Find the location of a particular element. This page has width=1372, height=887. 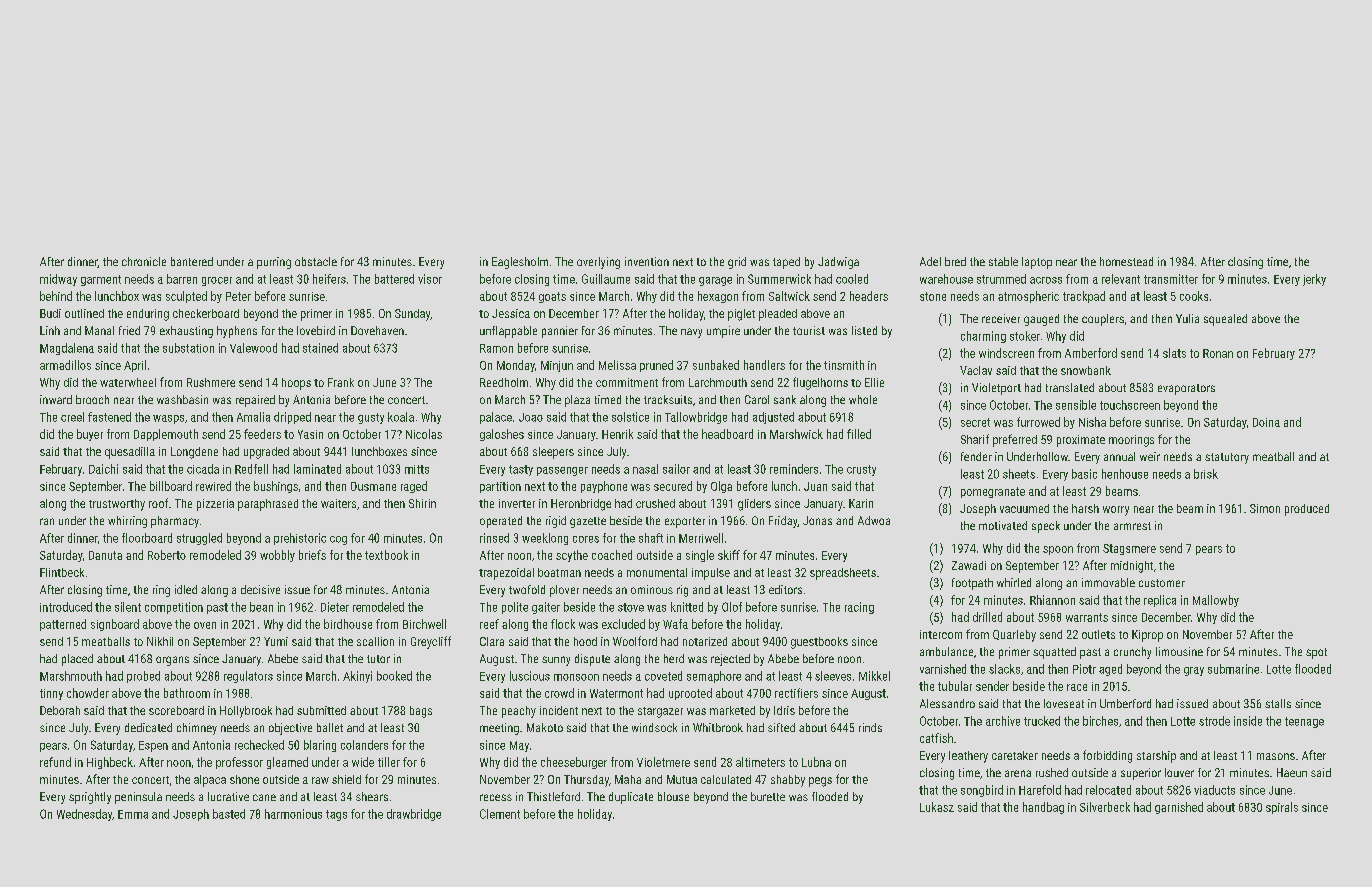

Reedholm is located at coordinates (504, 382).
